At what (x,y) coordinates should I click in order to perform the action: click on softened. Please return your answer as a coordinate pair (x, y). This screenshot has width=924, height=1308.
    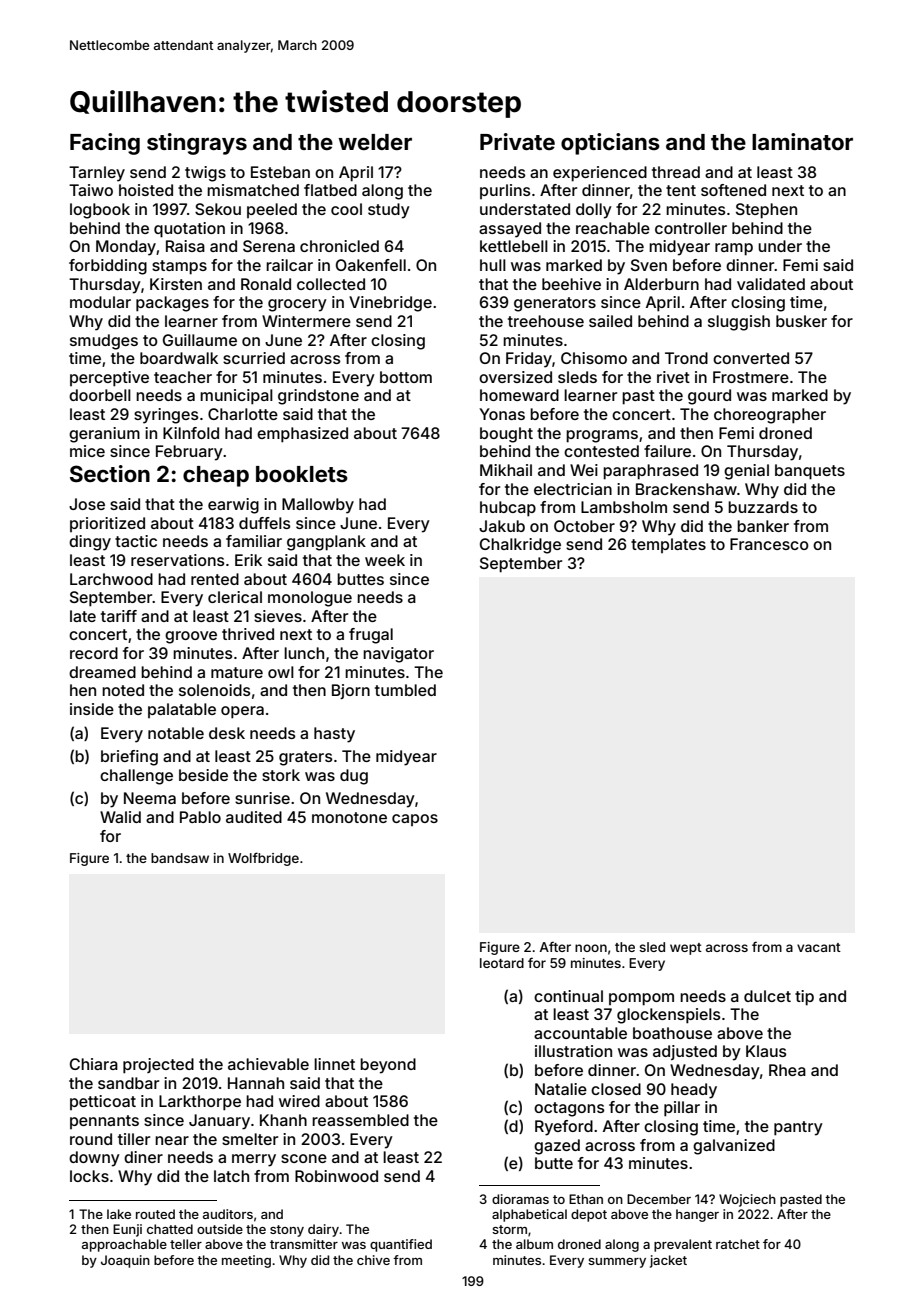
    Looking at the image, I should click on (733, 190).
